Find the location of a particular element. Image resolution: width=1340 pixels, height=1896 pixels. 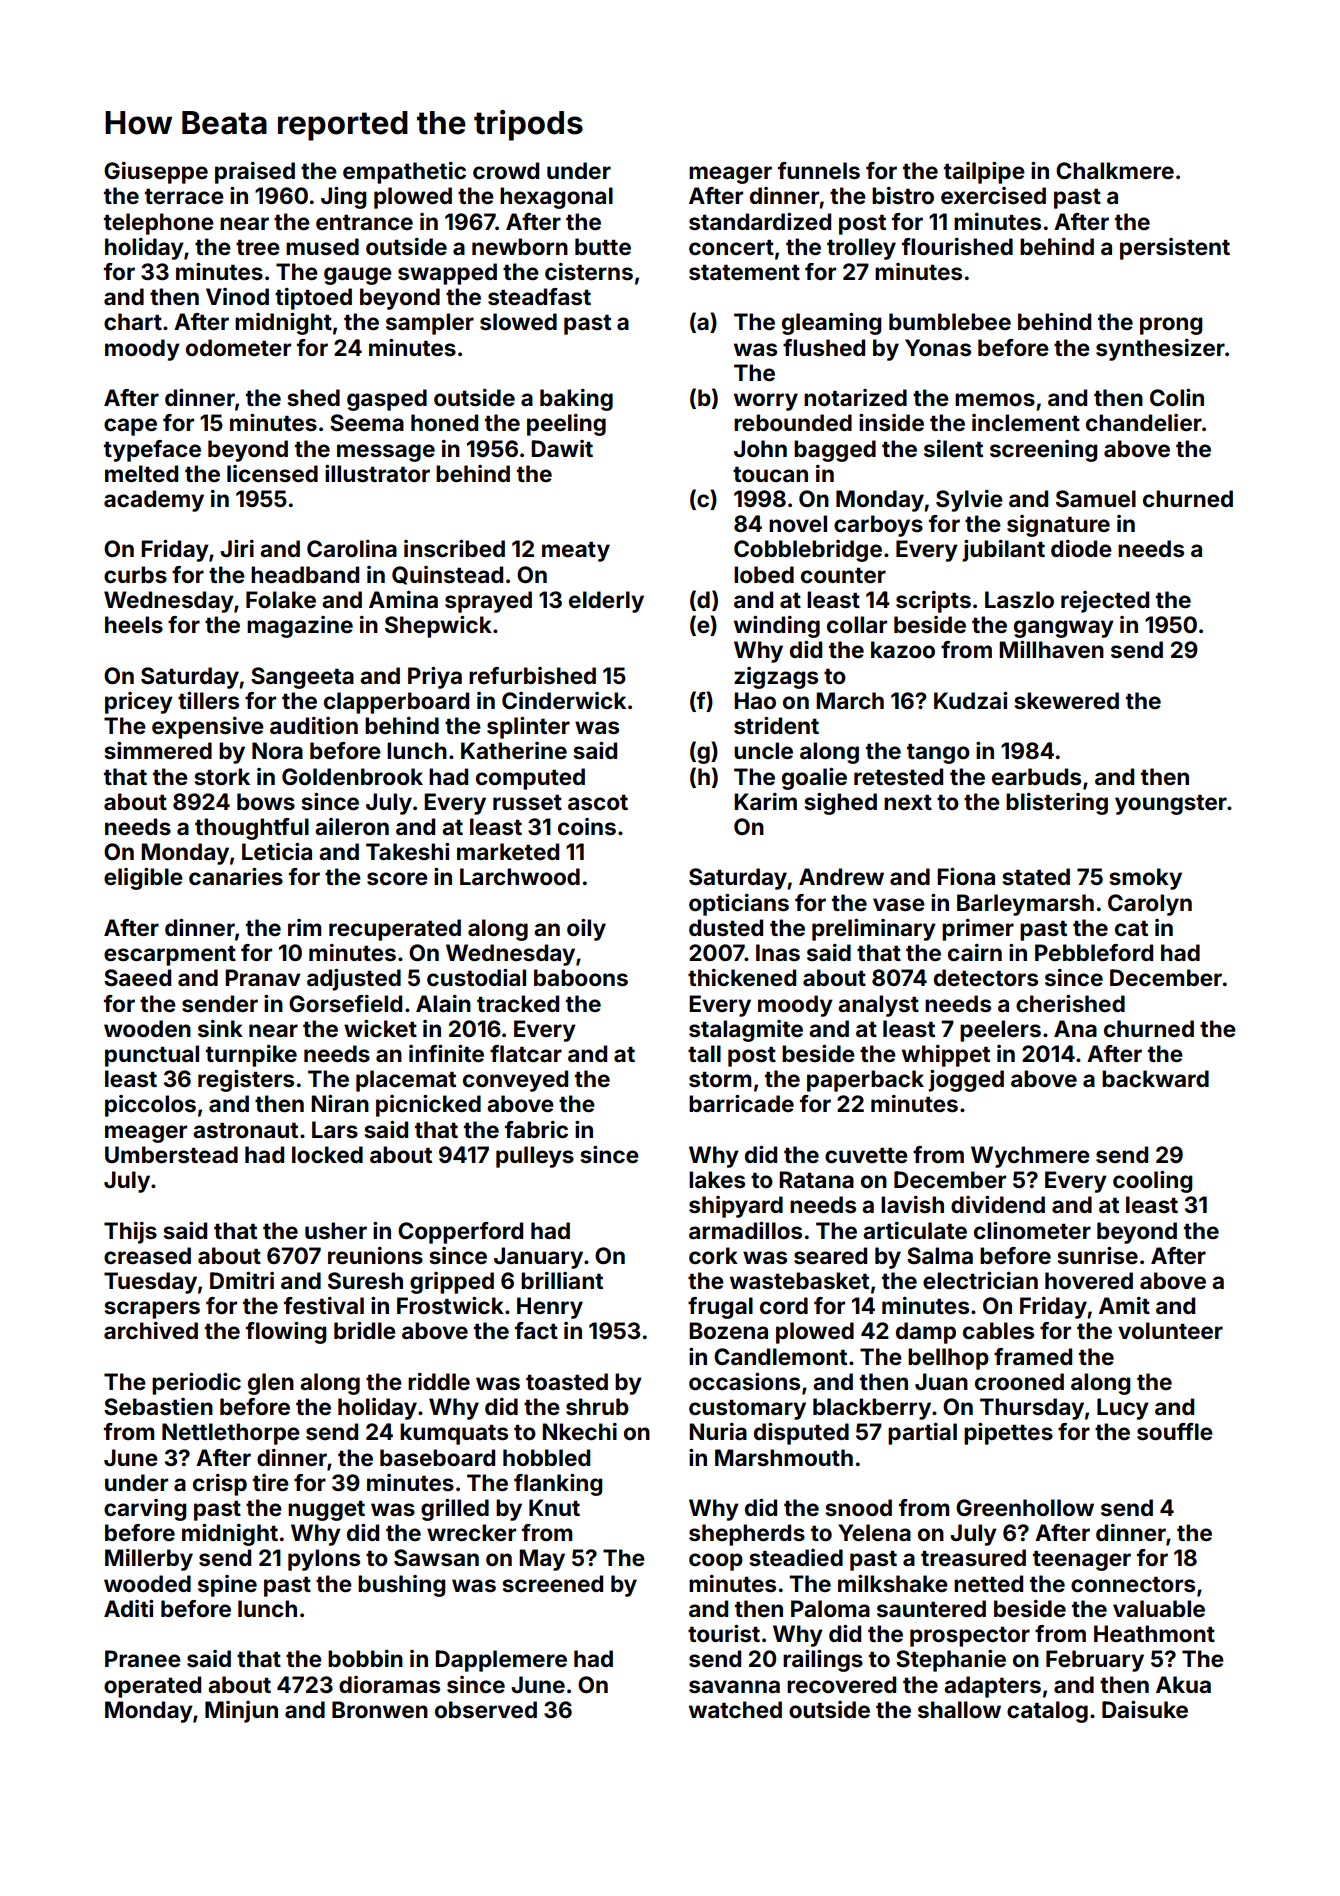

observed is located at coordinates (486, 1710).
